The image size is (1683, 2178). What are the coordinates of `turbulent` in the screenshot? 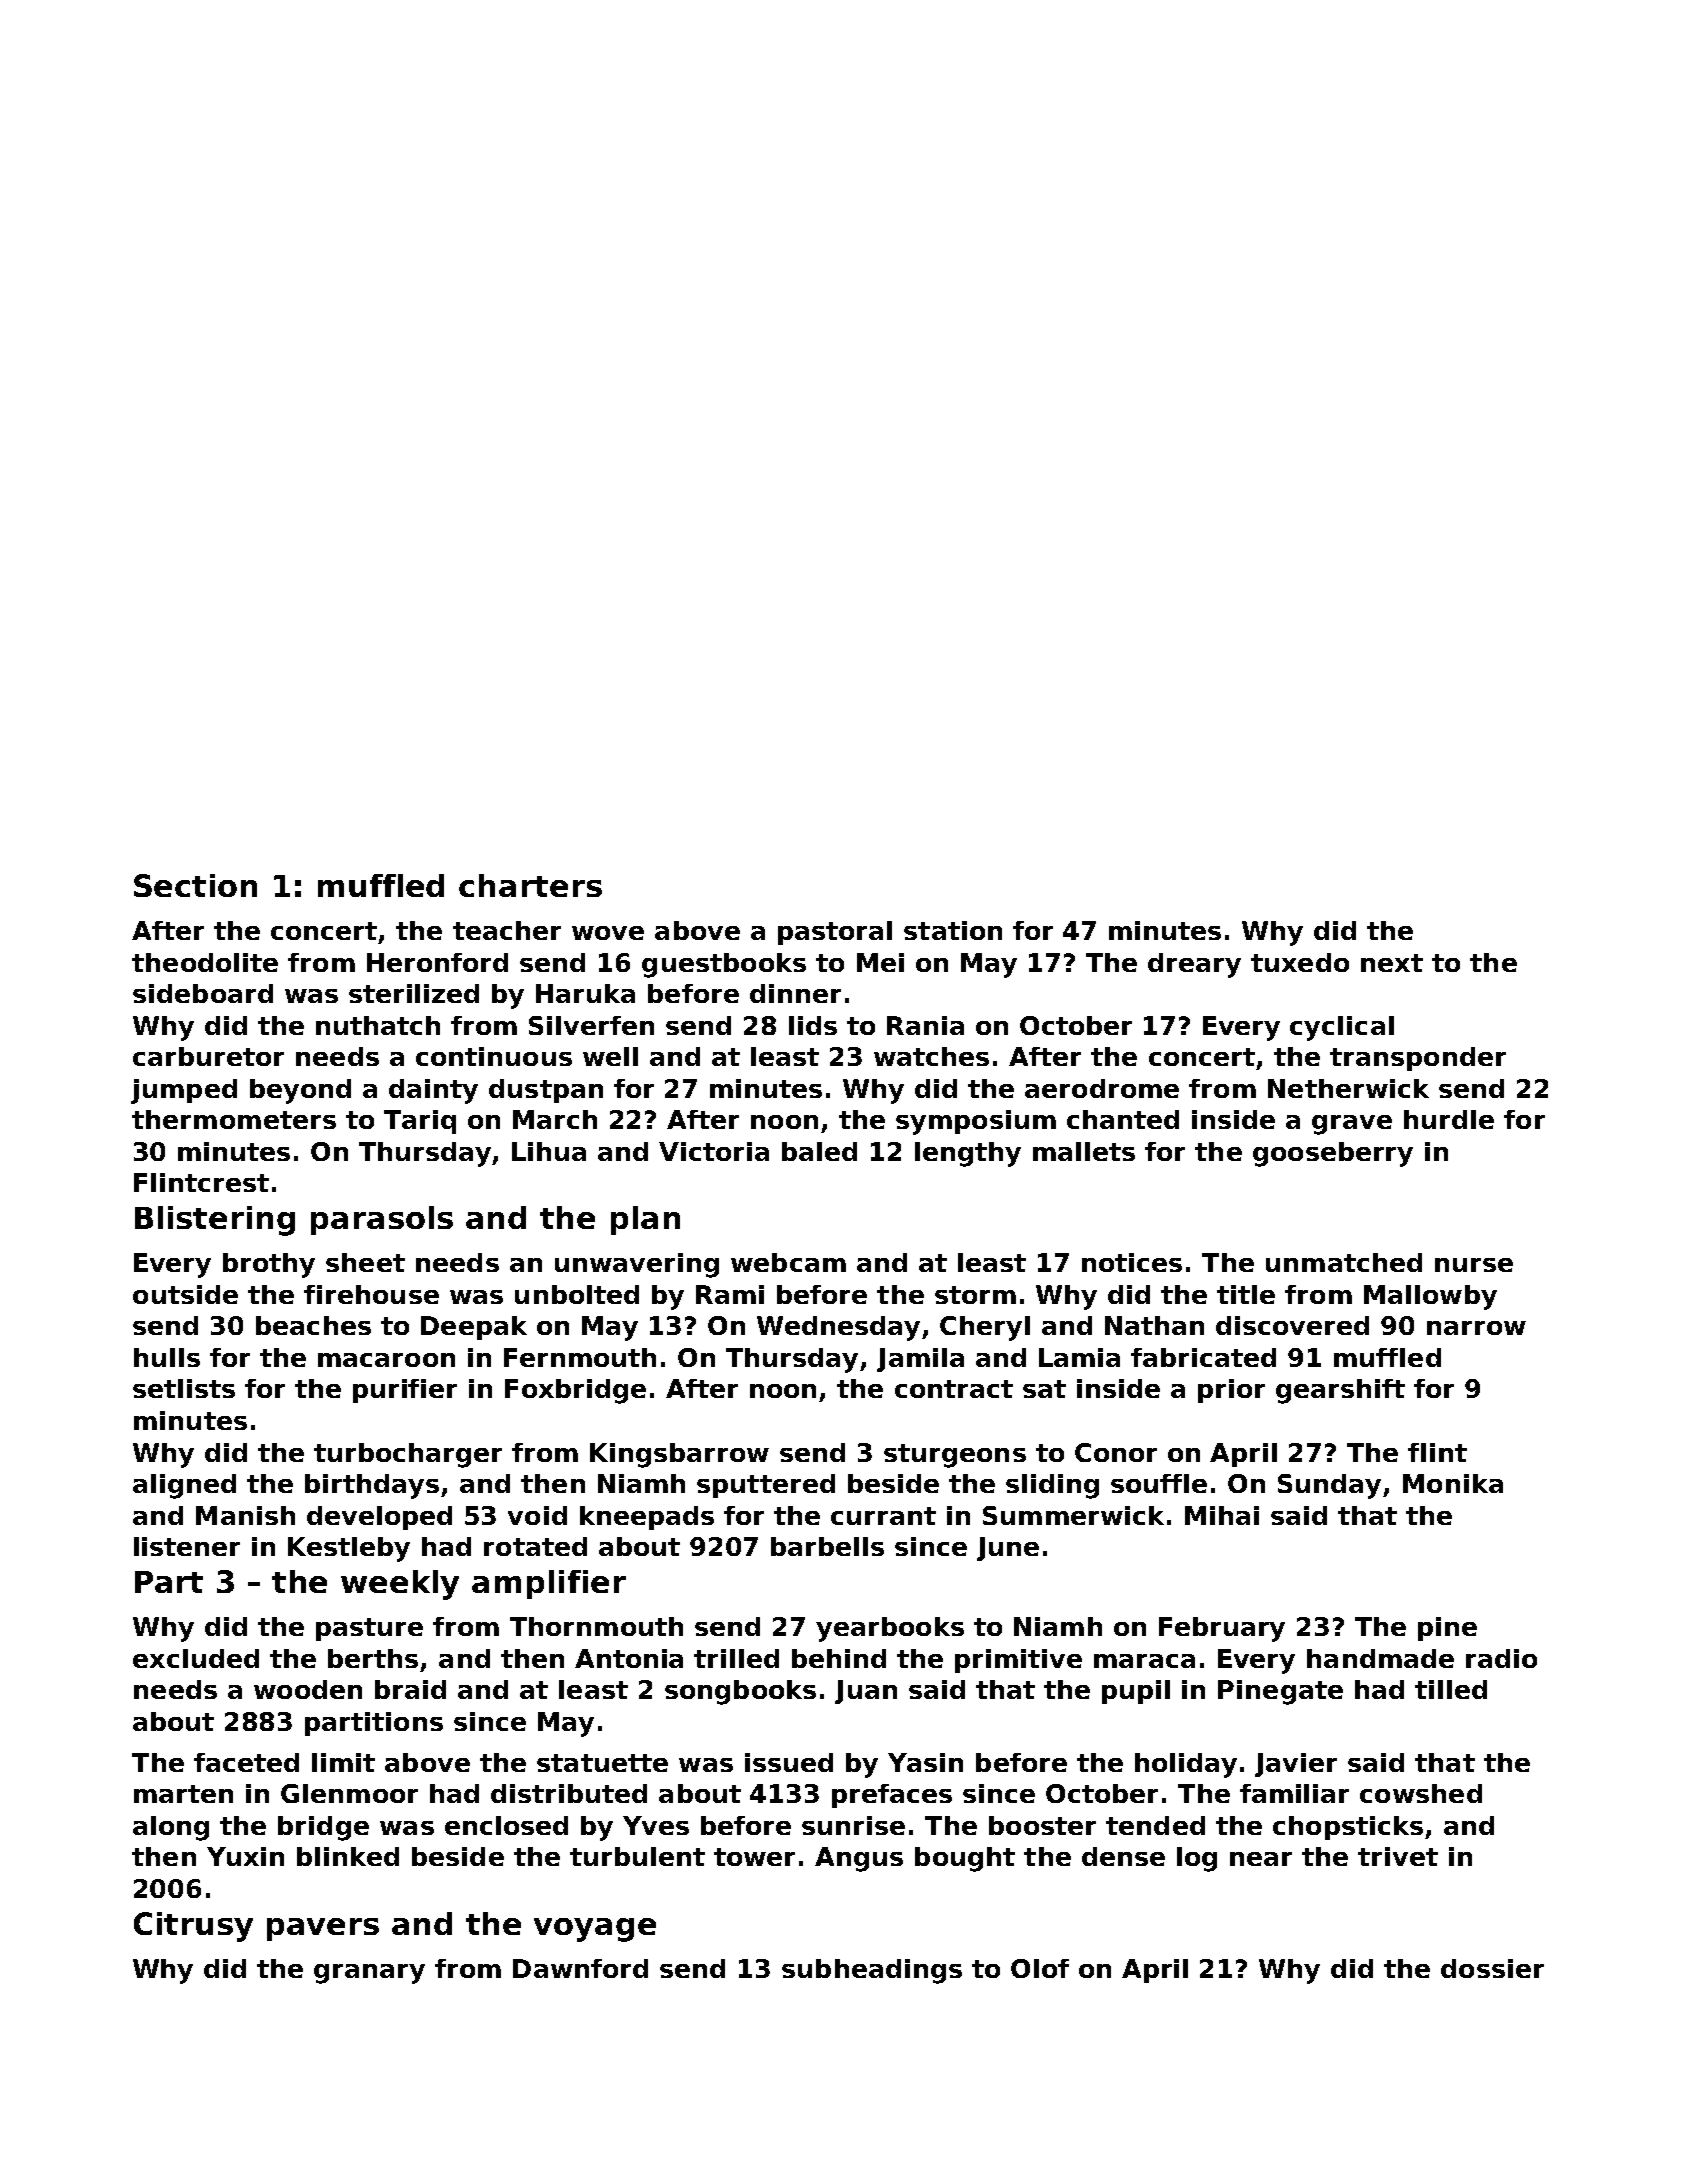 It's located at (637, 1856).
